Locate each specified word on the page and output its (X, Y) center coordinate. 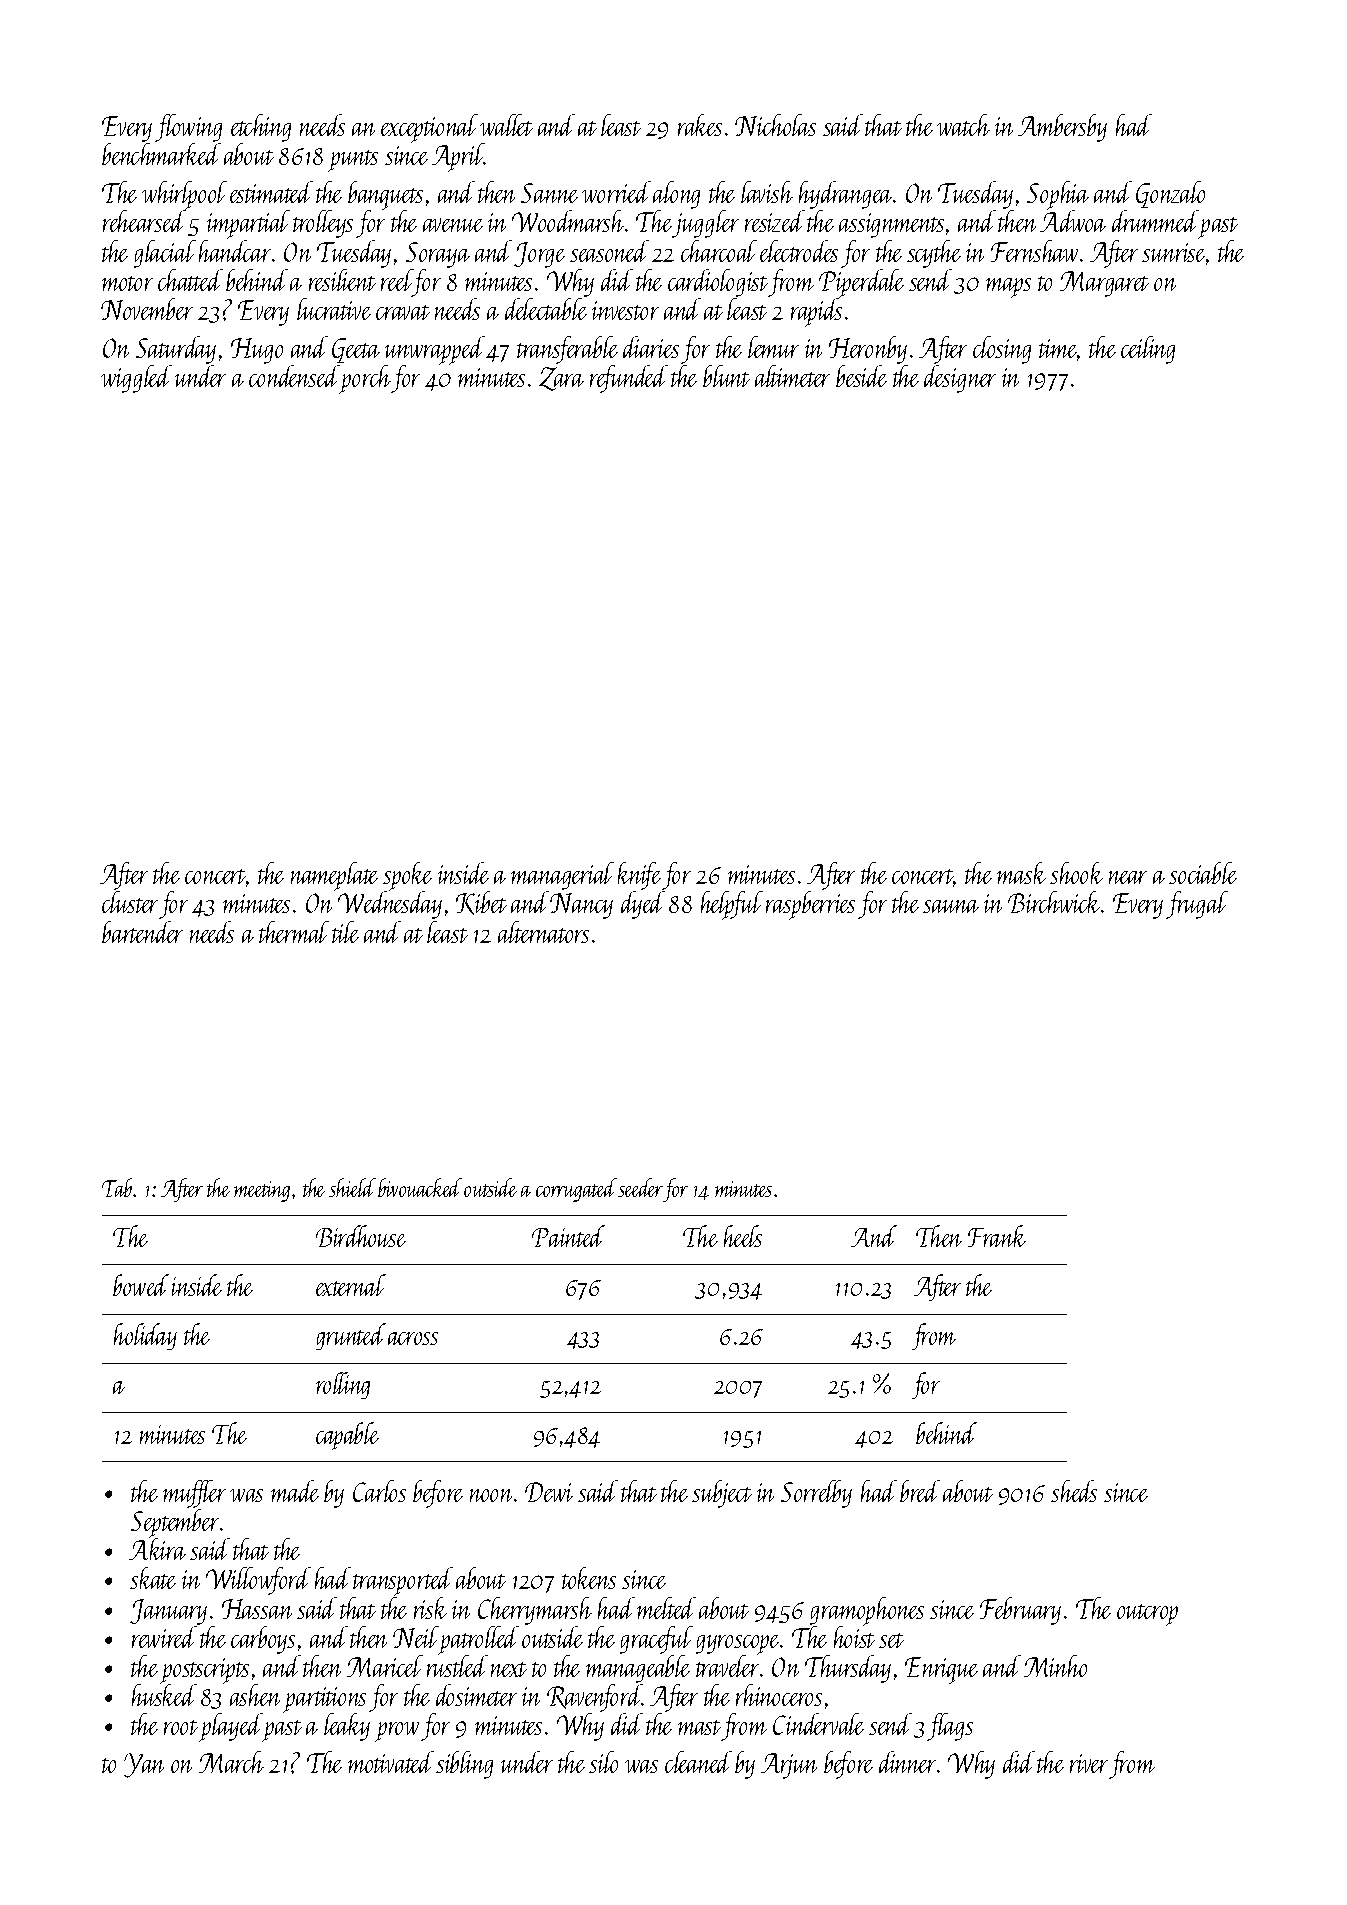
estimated (271, 192)
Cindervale (818, 1724)
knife (639, 876)
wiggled (136, 379)
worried (616, 192)
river (1089, 1763)
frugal (1197, 905)
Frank (997, 1236)
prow (397, 1732)
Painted (568, 1236)
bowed (141, 1285)
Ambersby (1062, 128)
